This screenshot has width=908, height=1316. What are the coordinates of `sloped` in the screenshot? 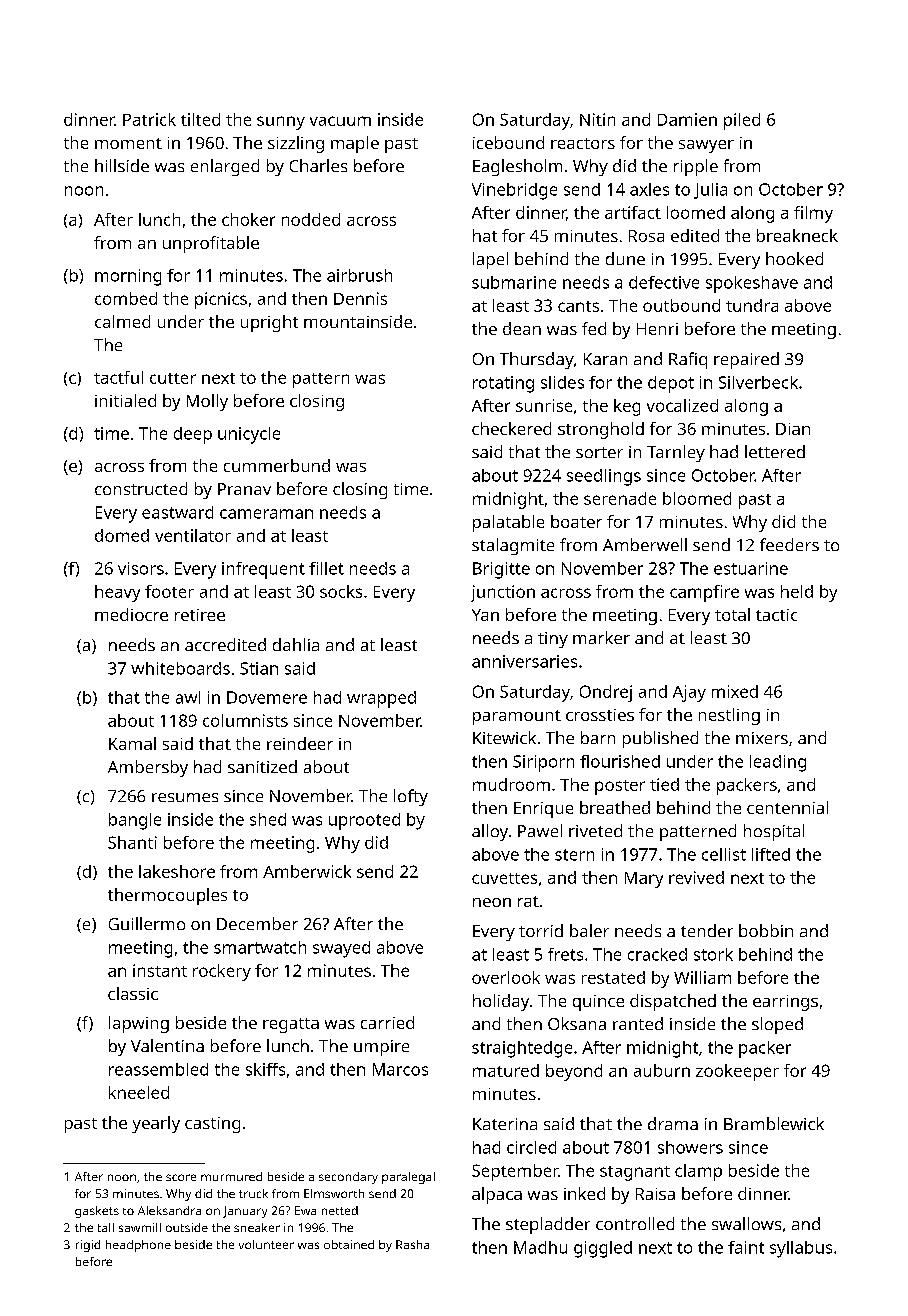 It's located at (777, 1025).
